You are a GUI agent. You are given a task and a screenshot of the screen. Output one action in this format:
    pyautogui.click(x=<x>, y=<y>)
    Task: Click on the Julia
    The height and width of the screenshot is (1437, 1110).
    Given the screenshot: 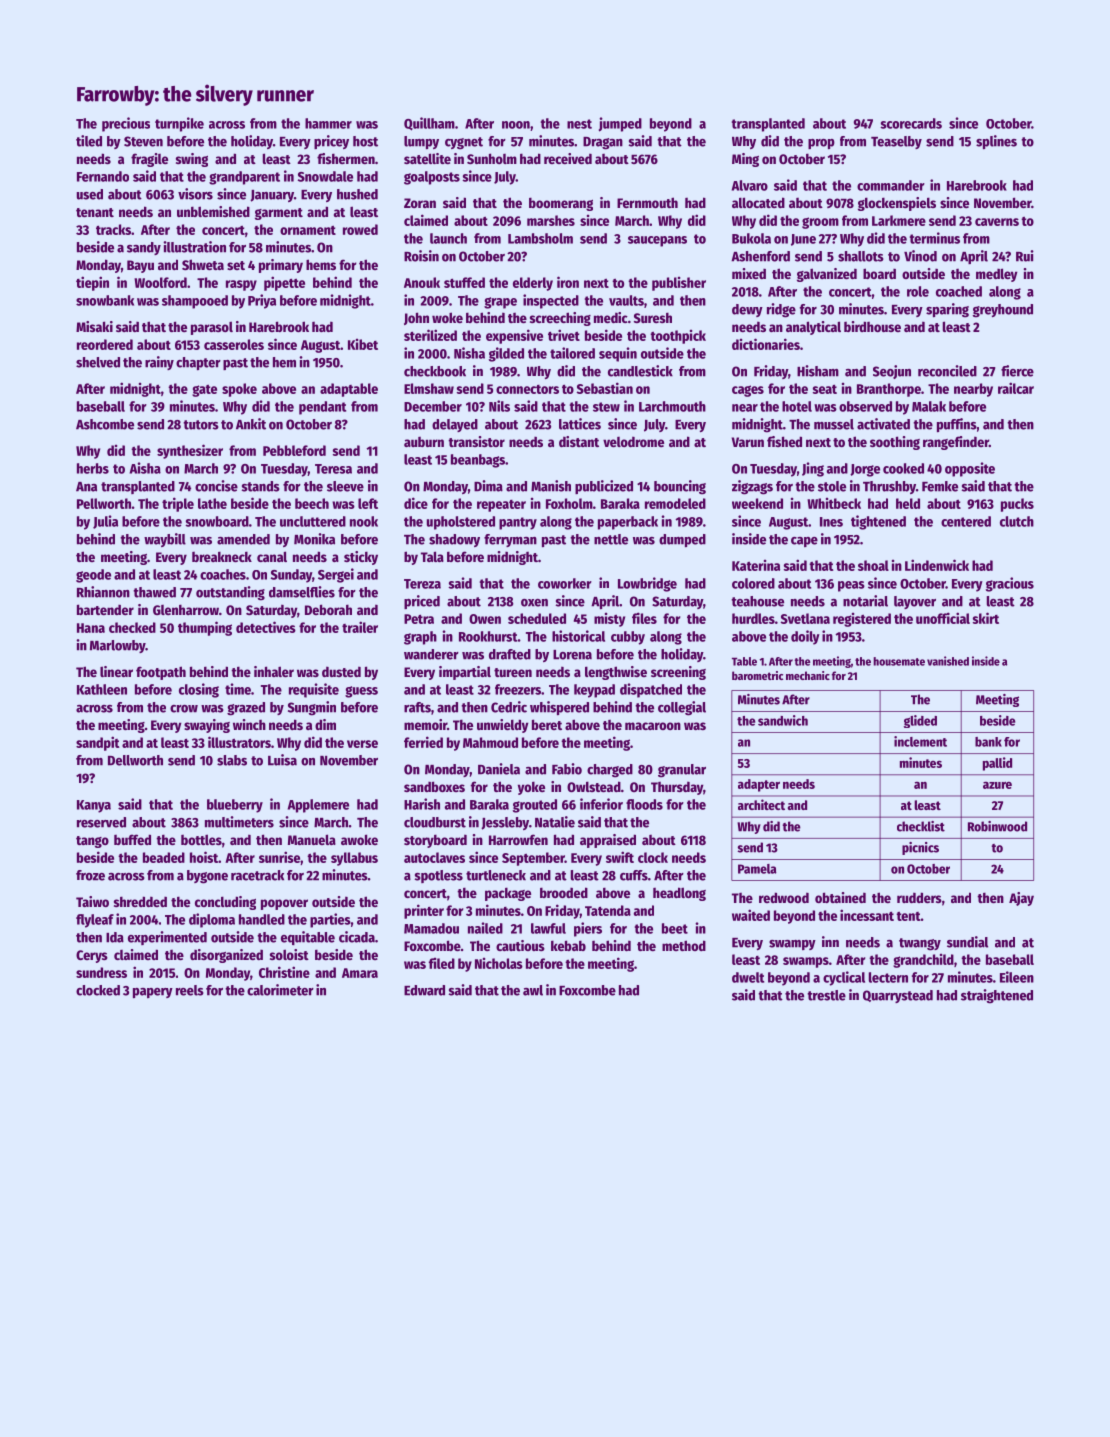 What is the action you would take?
    pyautogui.click(x=105, y=522)
